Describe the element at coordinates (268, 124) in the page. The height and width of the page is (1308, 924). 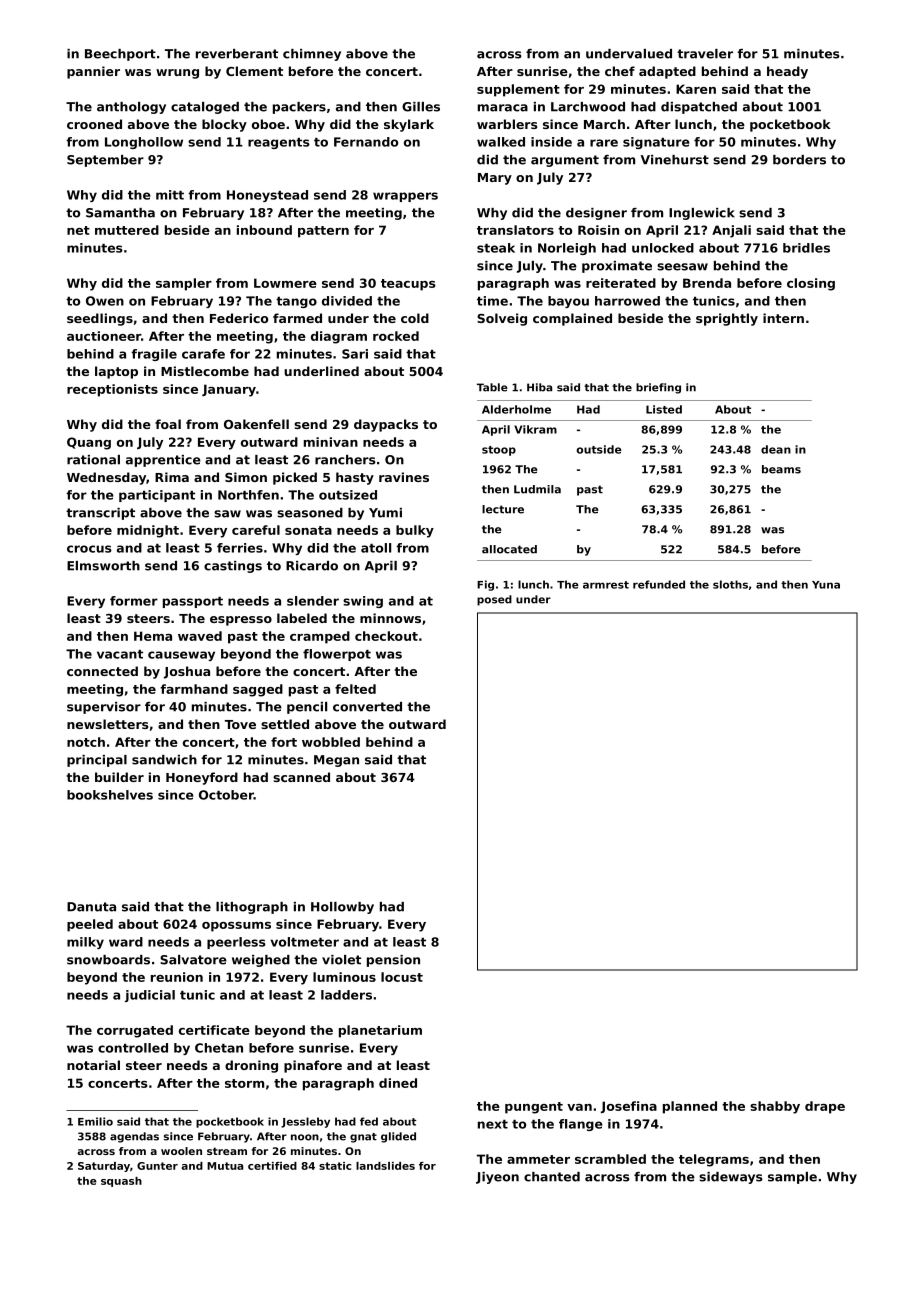
I see `oboe` at that location.
